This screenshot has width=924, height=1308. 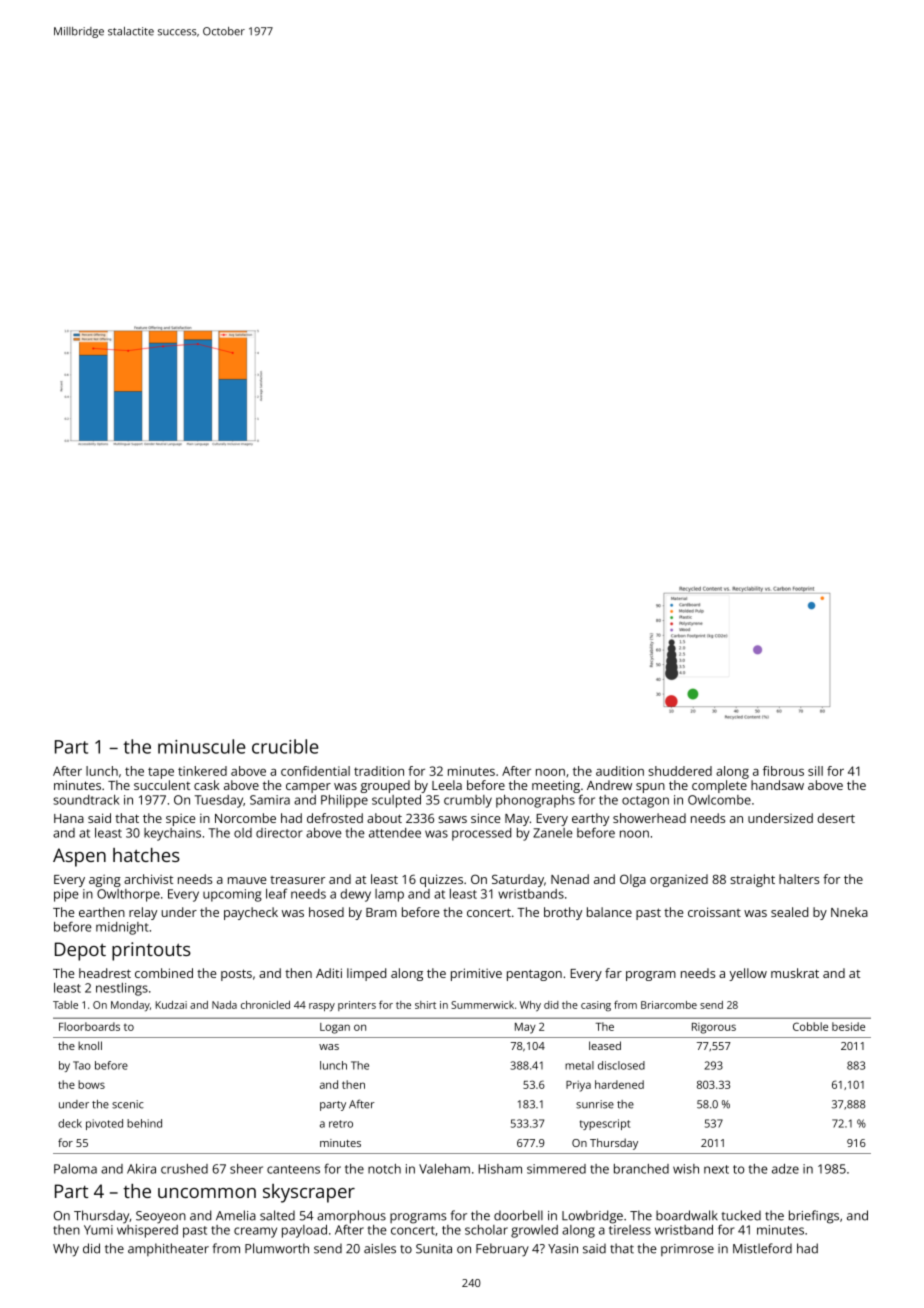 I want to click on Logan, so click(x=335, y=1028).
